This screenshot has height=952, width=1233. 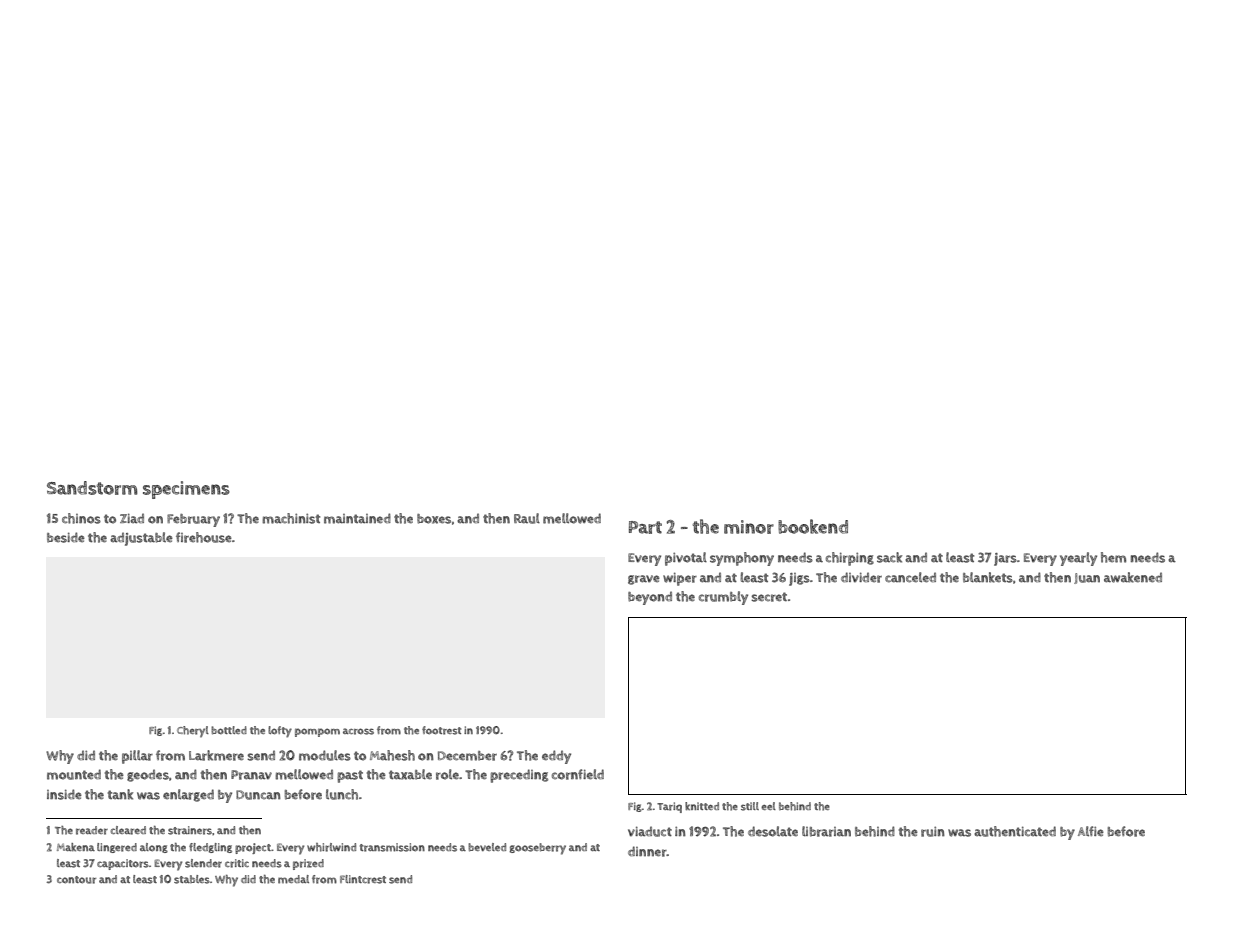 I want to click on still, so click(x=750, y=806).
